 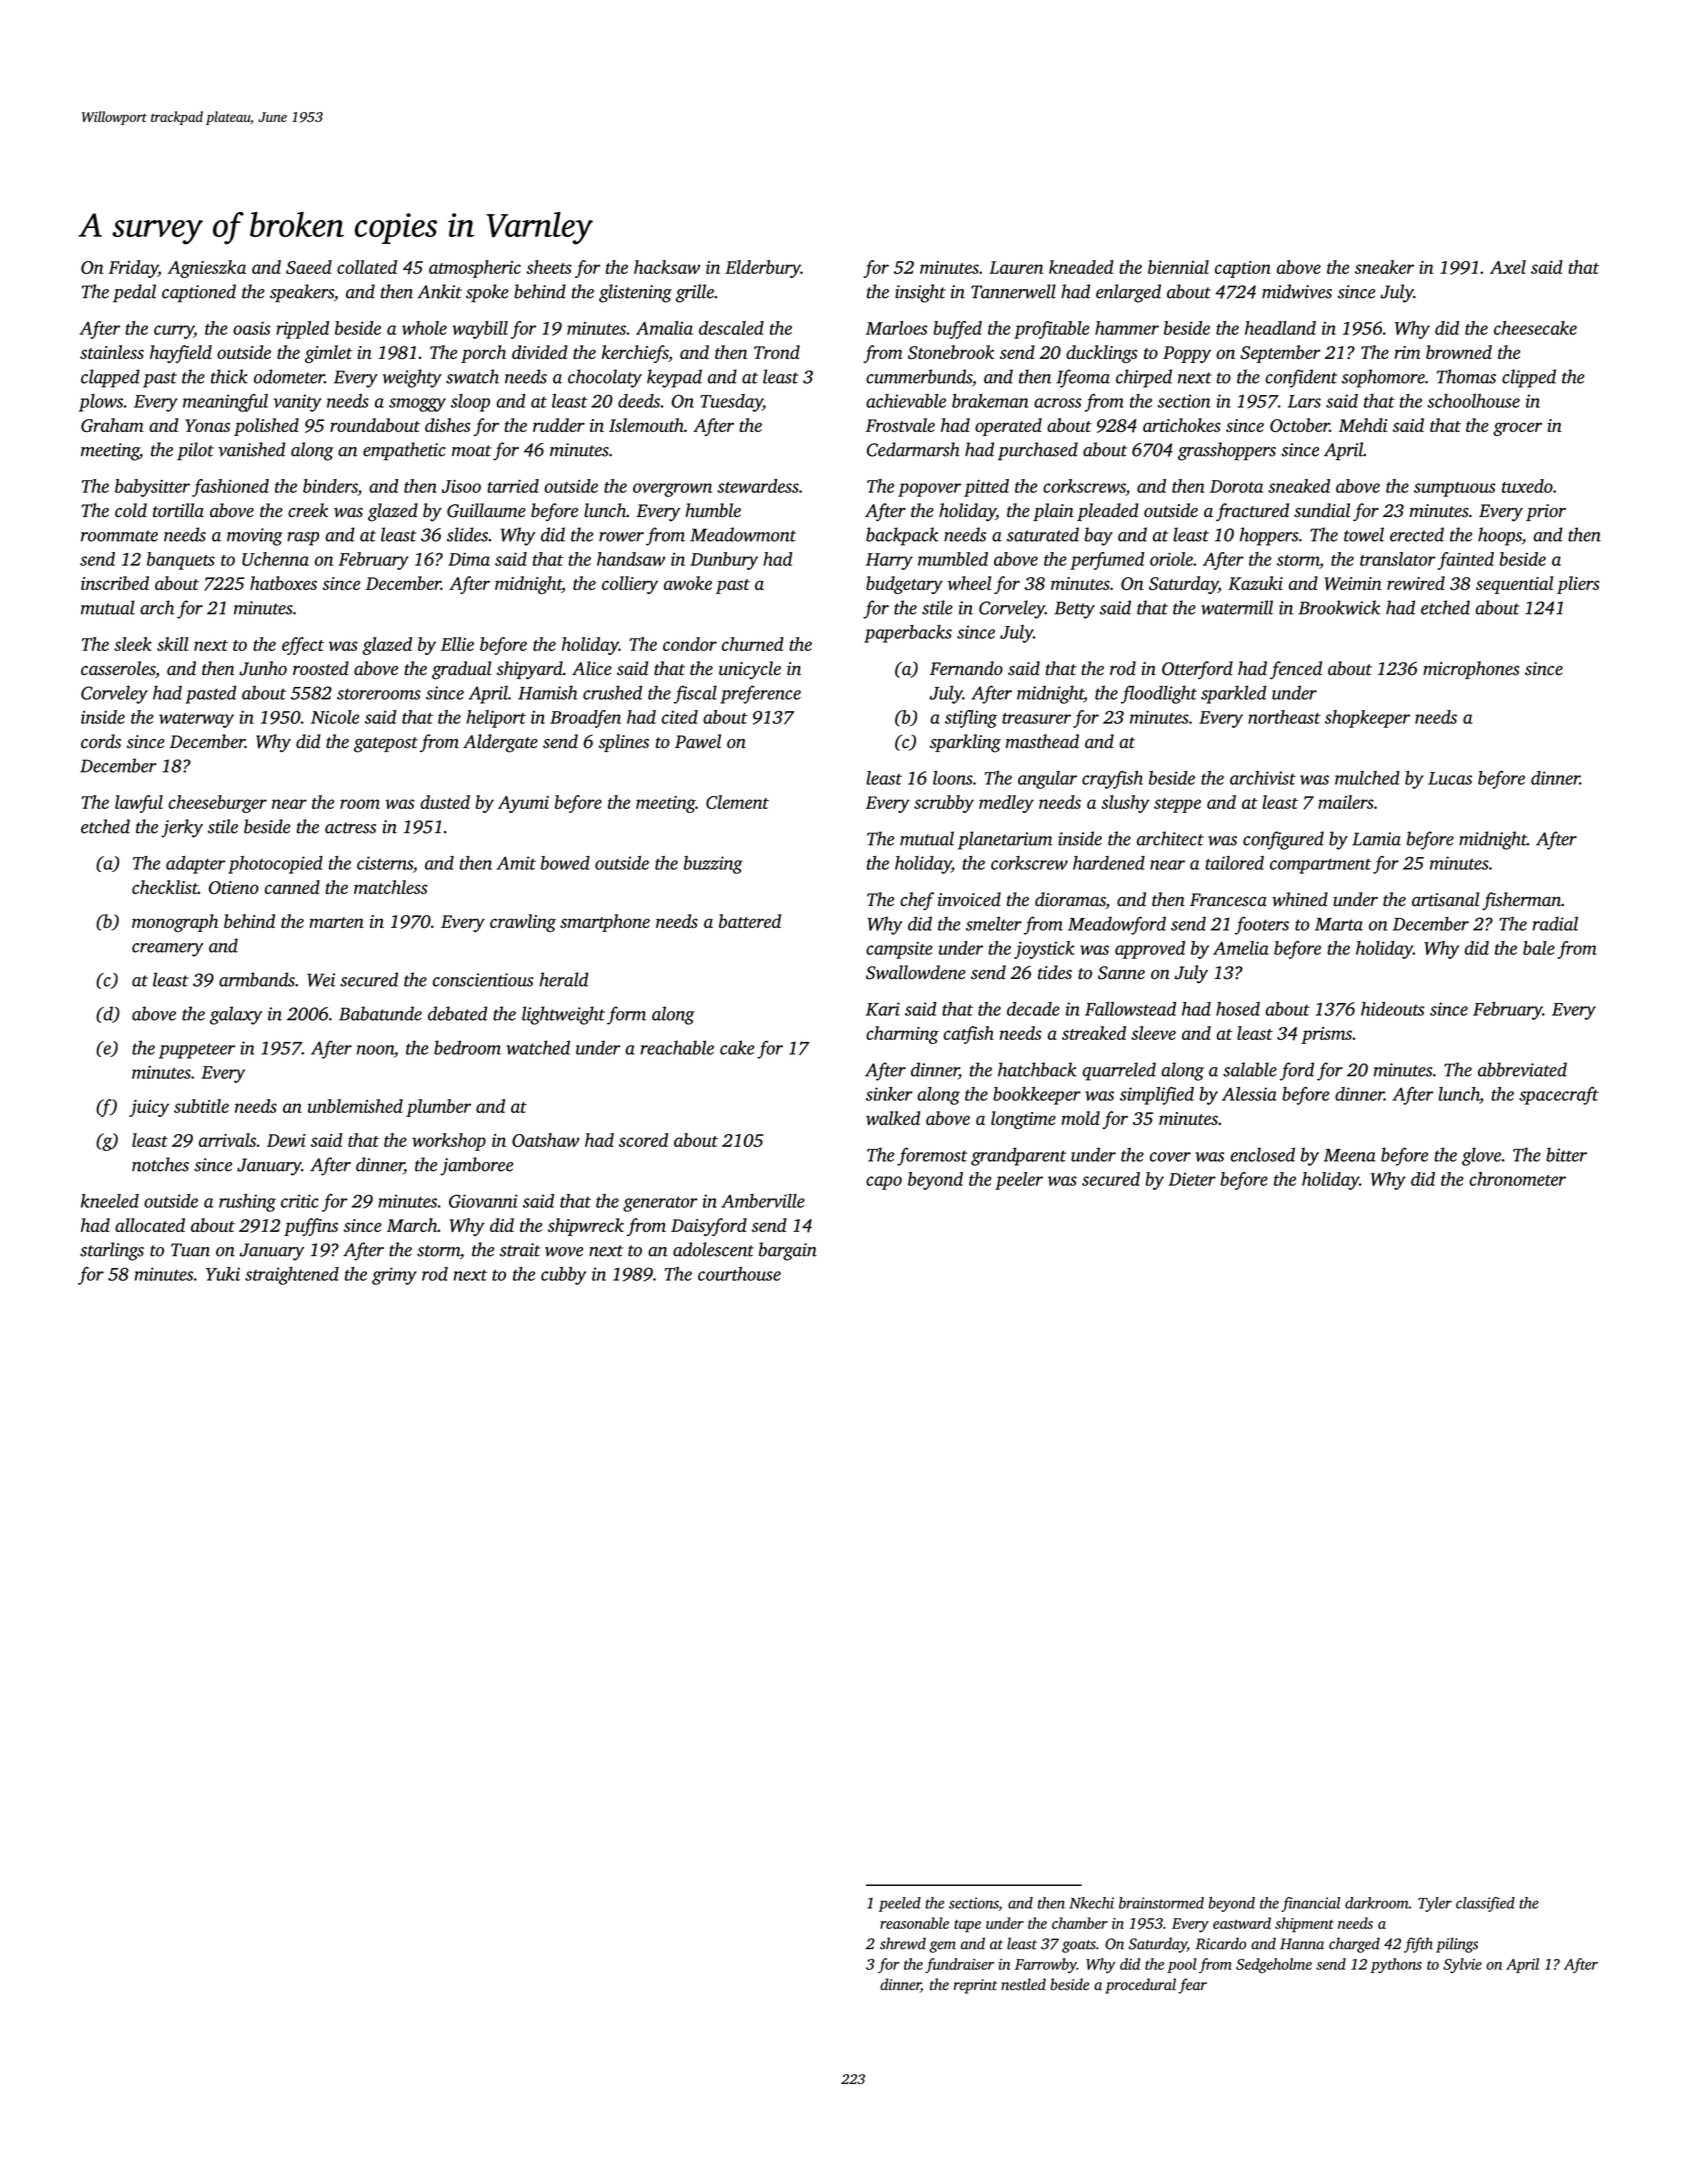 I want to click on sparkling, so click(x=965, y=743).
